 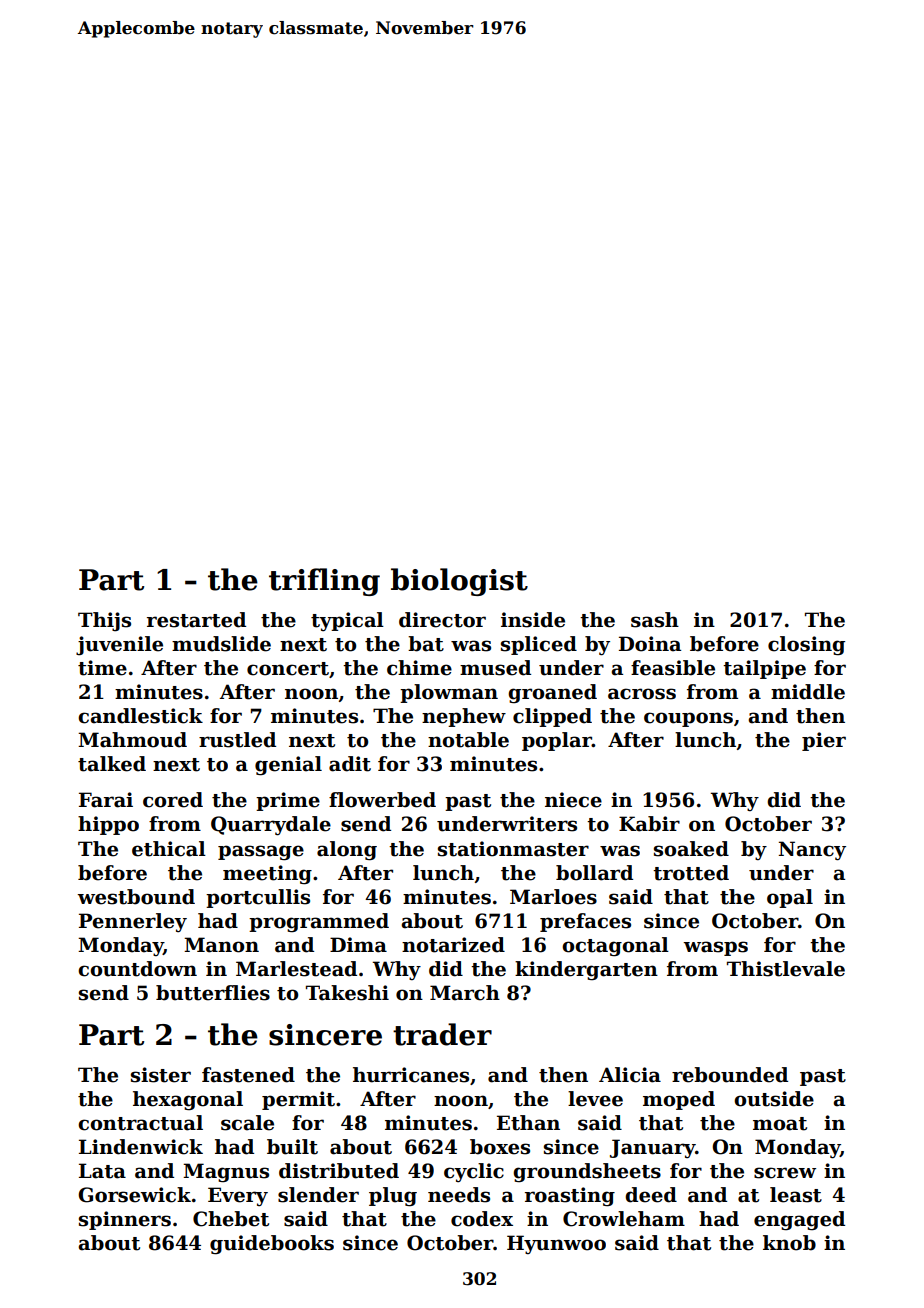 I want to click on countdown, so click(x=137, y=969).
